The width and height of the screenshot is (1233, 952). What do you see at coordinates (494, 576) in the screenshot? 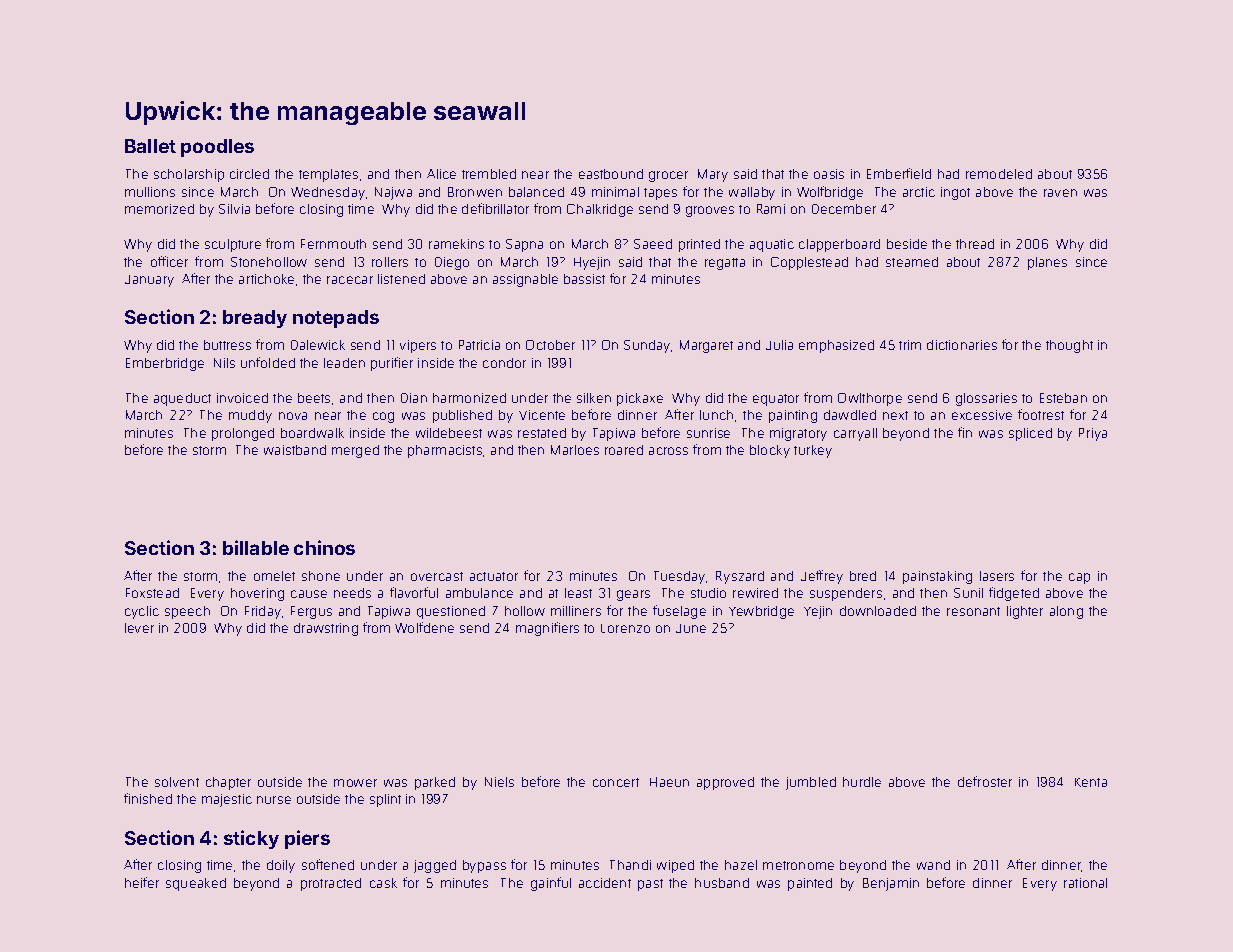
I see `actuator` at bounding box center [494, 576].
